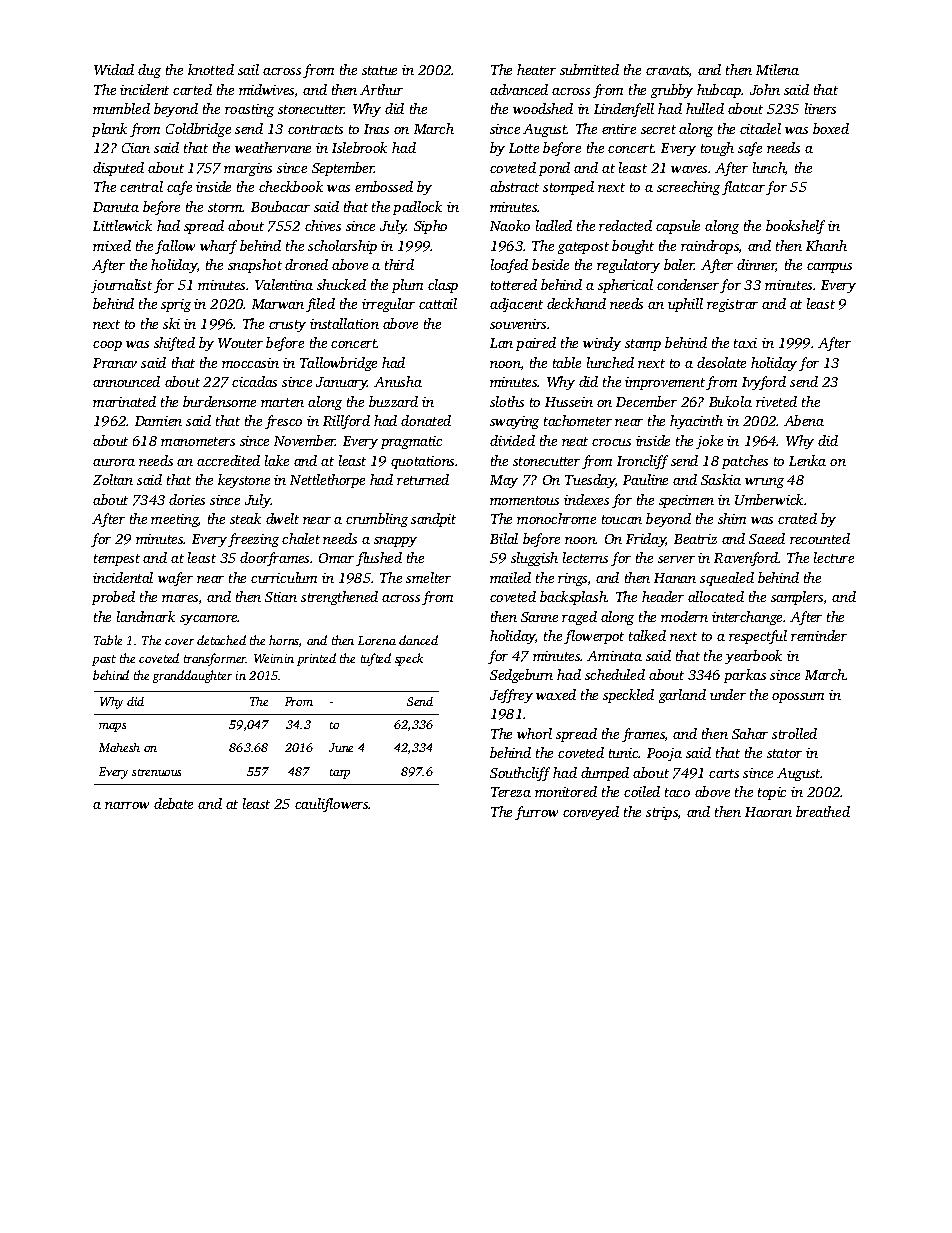 The width and height of the screenshot is (952, 1233). I want to click on past, so click(104, 660).
